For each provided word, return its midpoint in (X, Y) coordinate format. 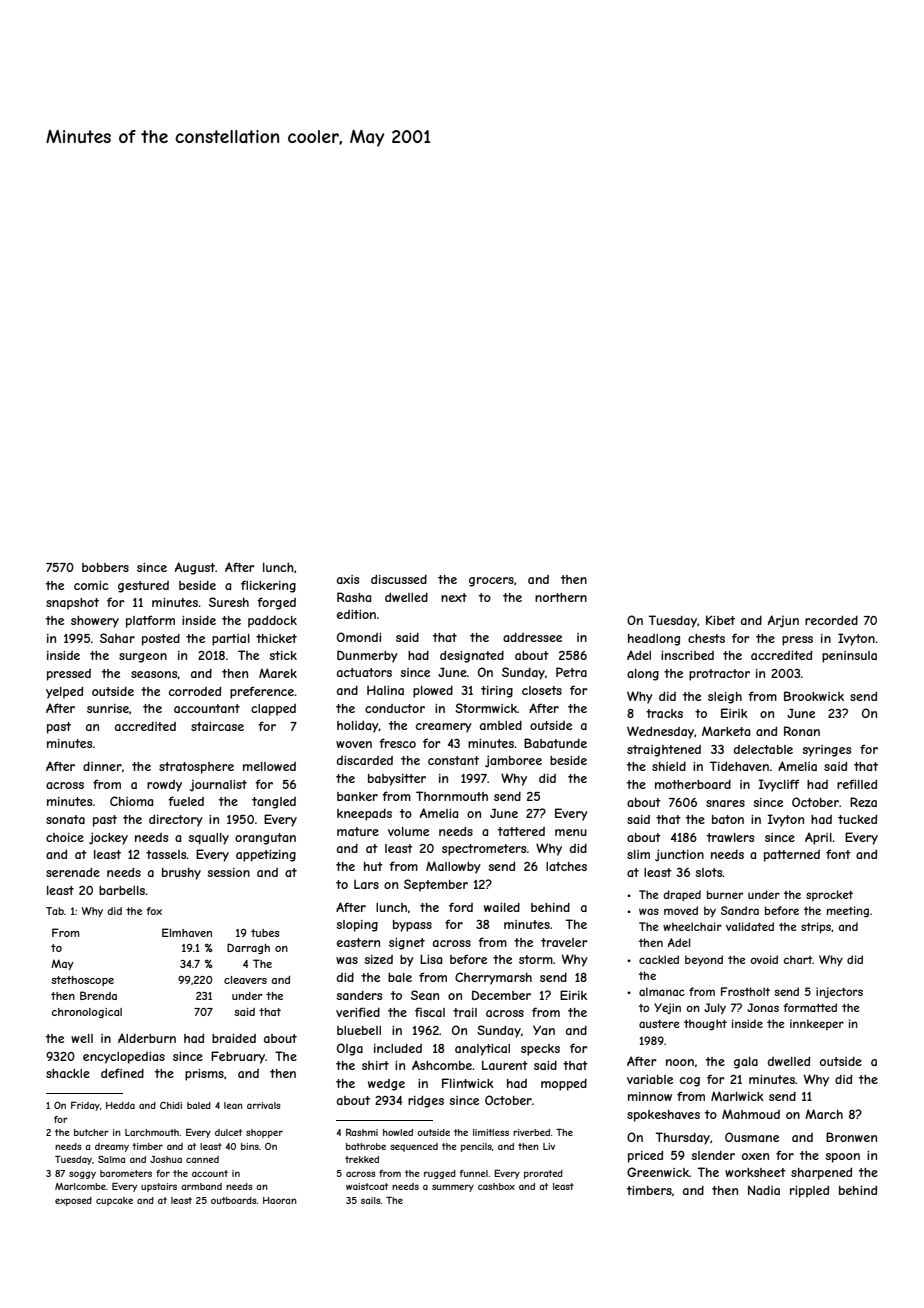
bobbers (105, 567)
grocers (491, 582)
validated (750, 926)
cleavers (245, 980)
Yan (544, 1030)
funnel (474, 1173)
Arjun (783, 621)
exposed (73, 1201)
